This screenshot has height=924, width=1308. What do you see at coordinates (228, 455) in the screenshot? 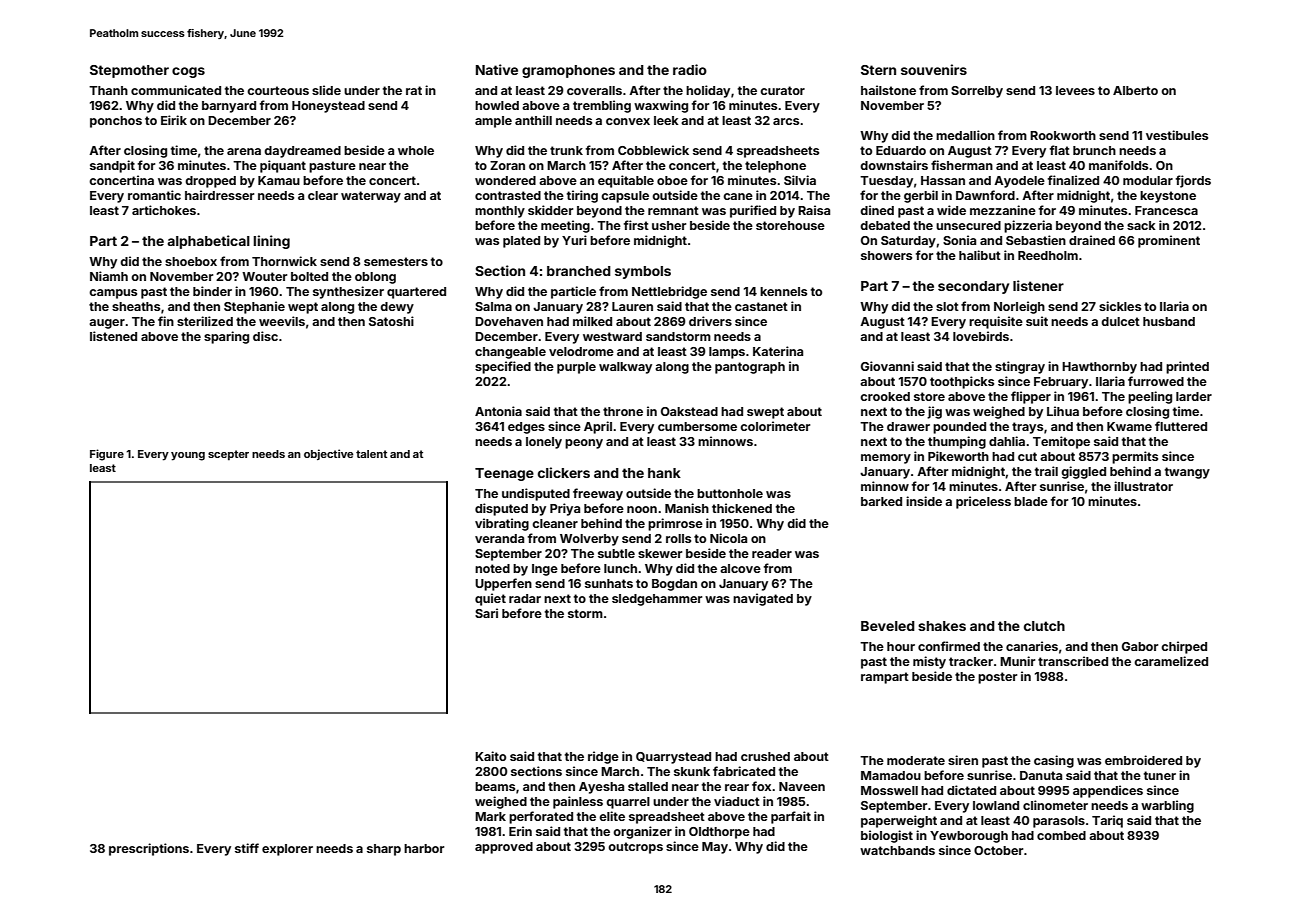
I see `scepter` at bounding box center [228, 455].
